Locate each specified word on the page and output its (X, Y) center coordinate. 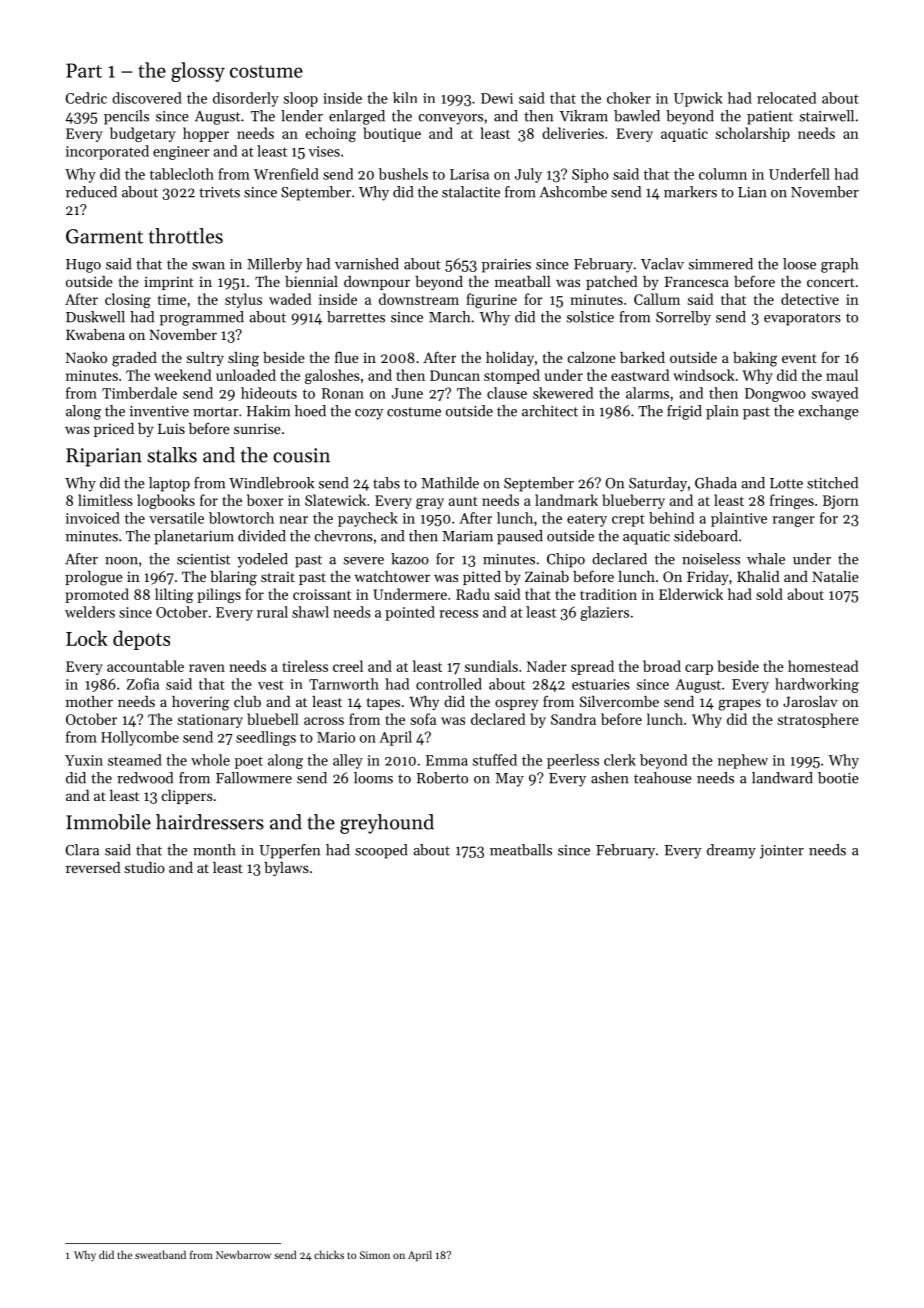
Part (84, 70)
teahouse (663, 778)
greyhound (387, 824)
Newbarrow (243, 1254)
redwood (145, 778)
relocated (786, 98)
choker (629, 98)
